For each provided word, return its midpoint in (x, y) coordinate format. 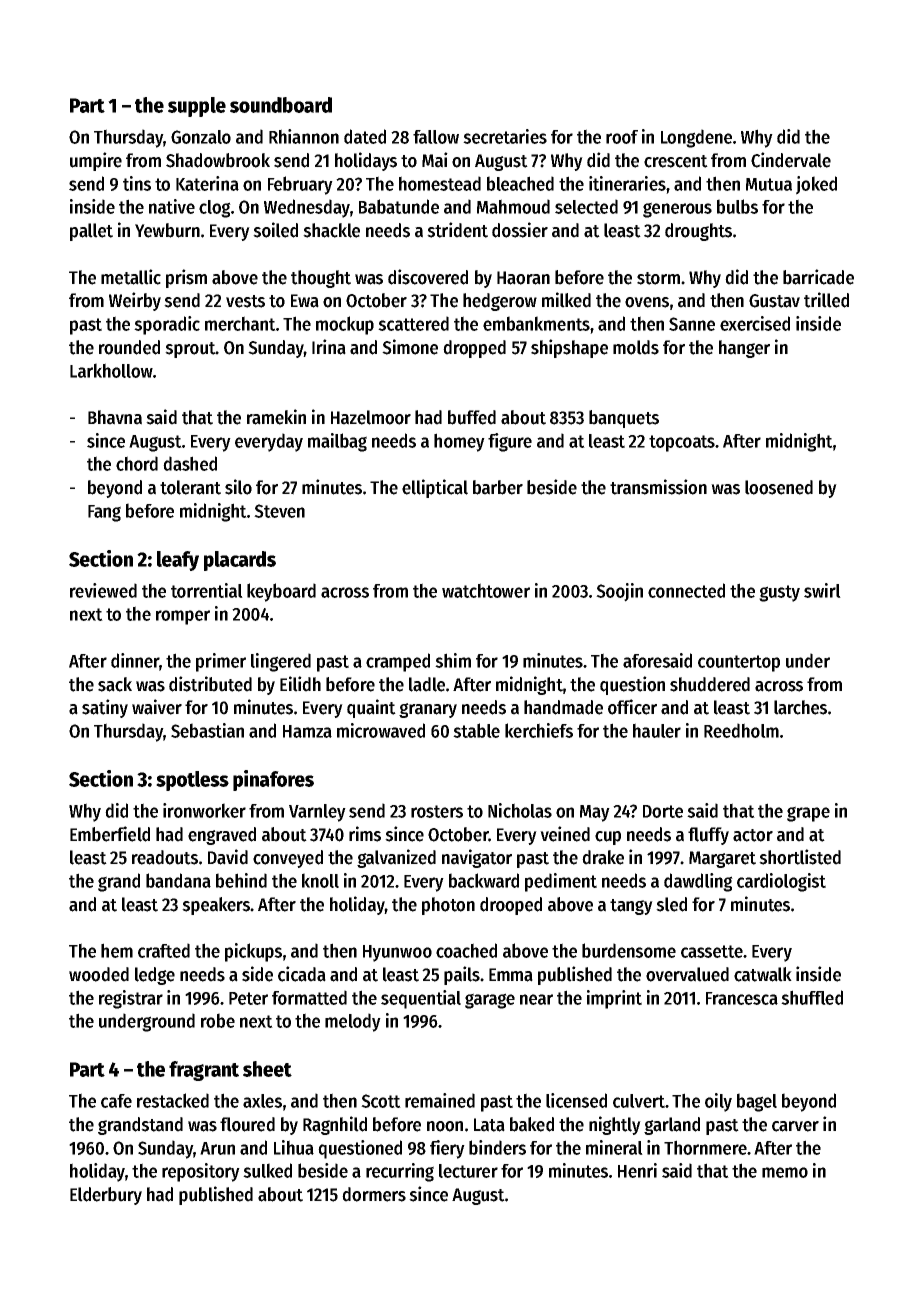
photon (448, 906)
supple (197, 107)
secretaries (505, 136)
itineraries (627, 183)
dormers (374, 1194)
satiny (105, 708)
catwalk (763, 974)
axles (262, 1101)
